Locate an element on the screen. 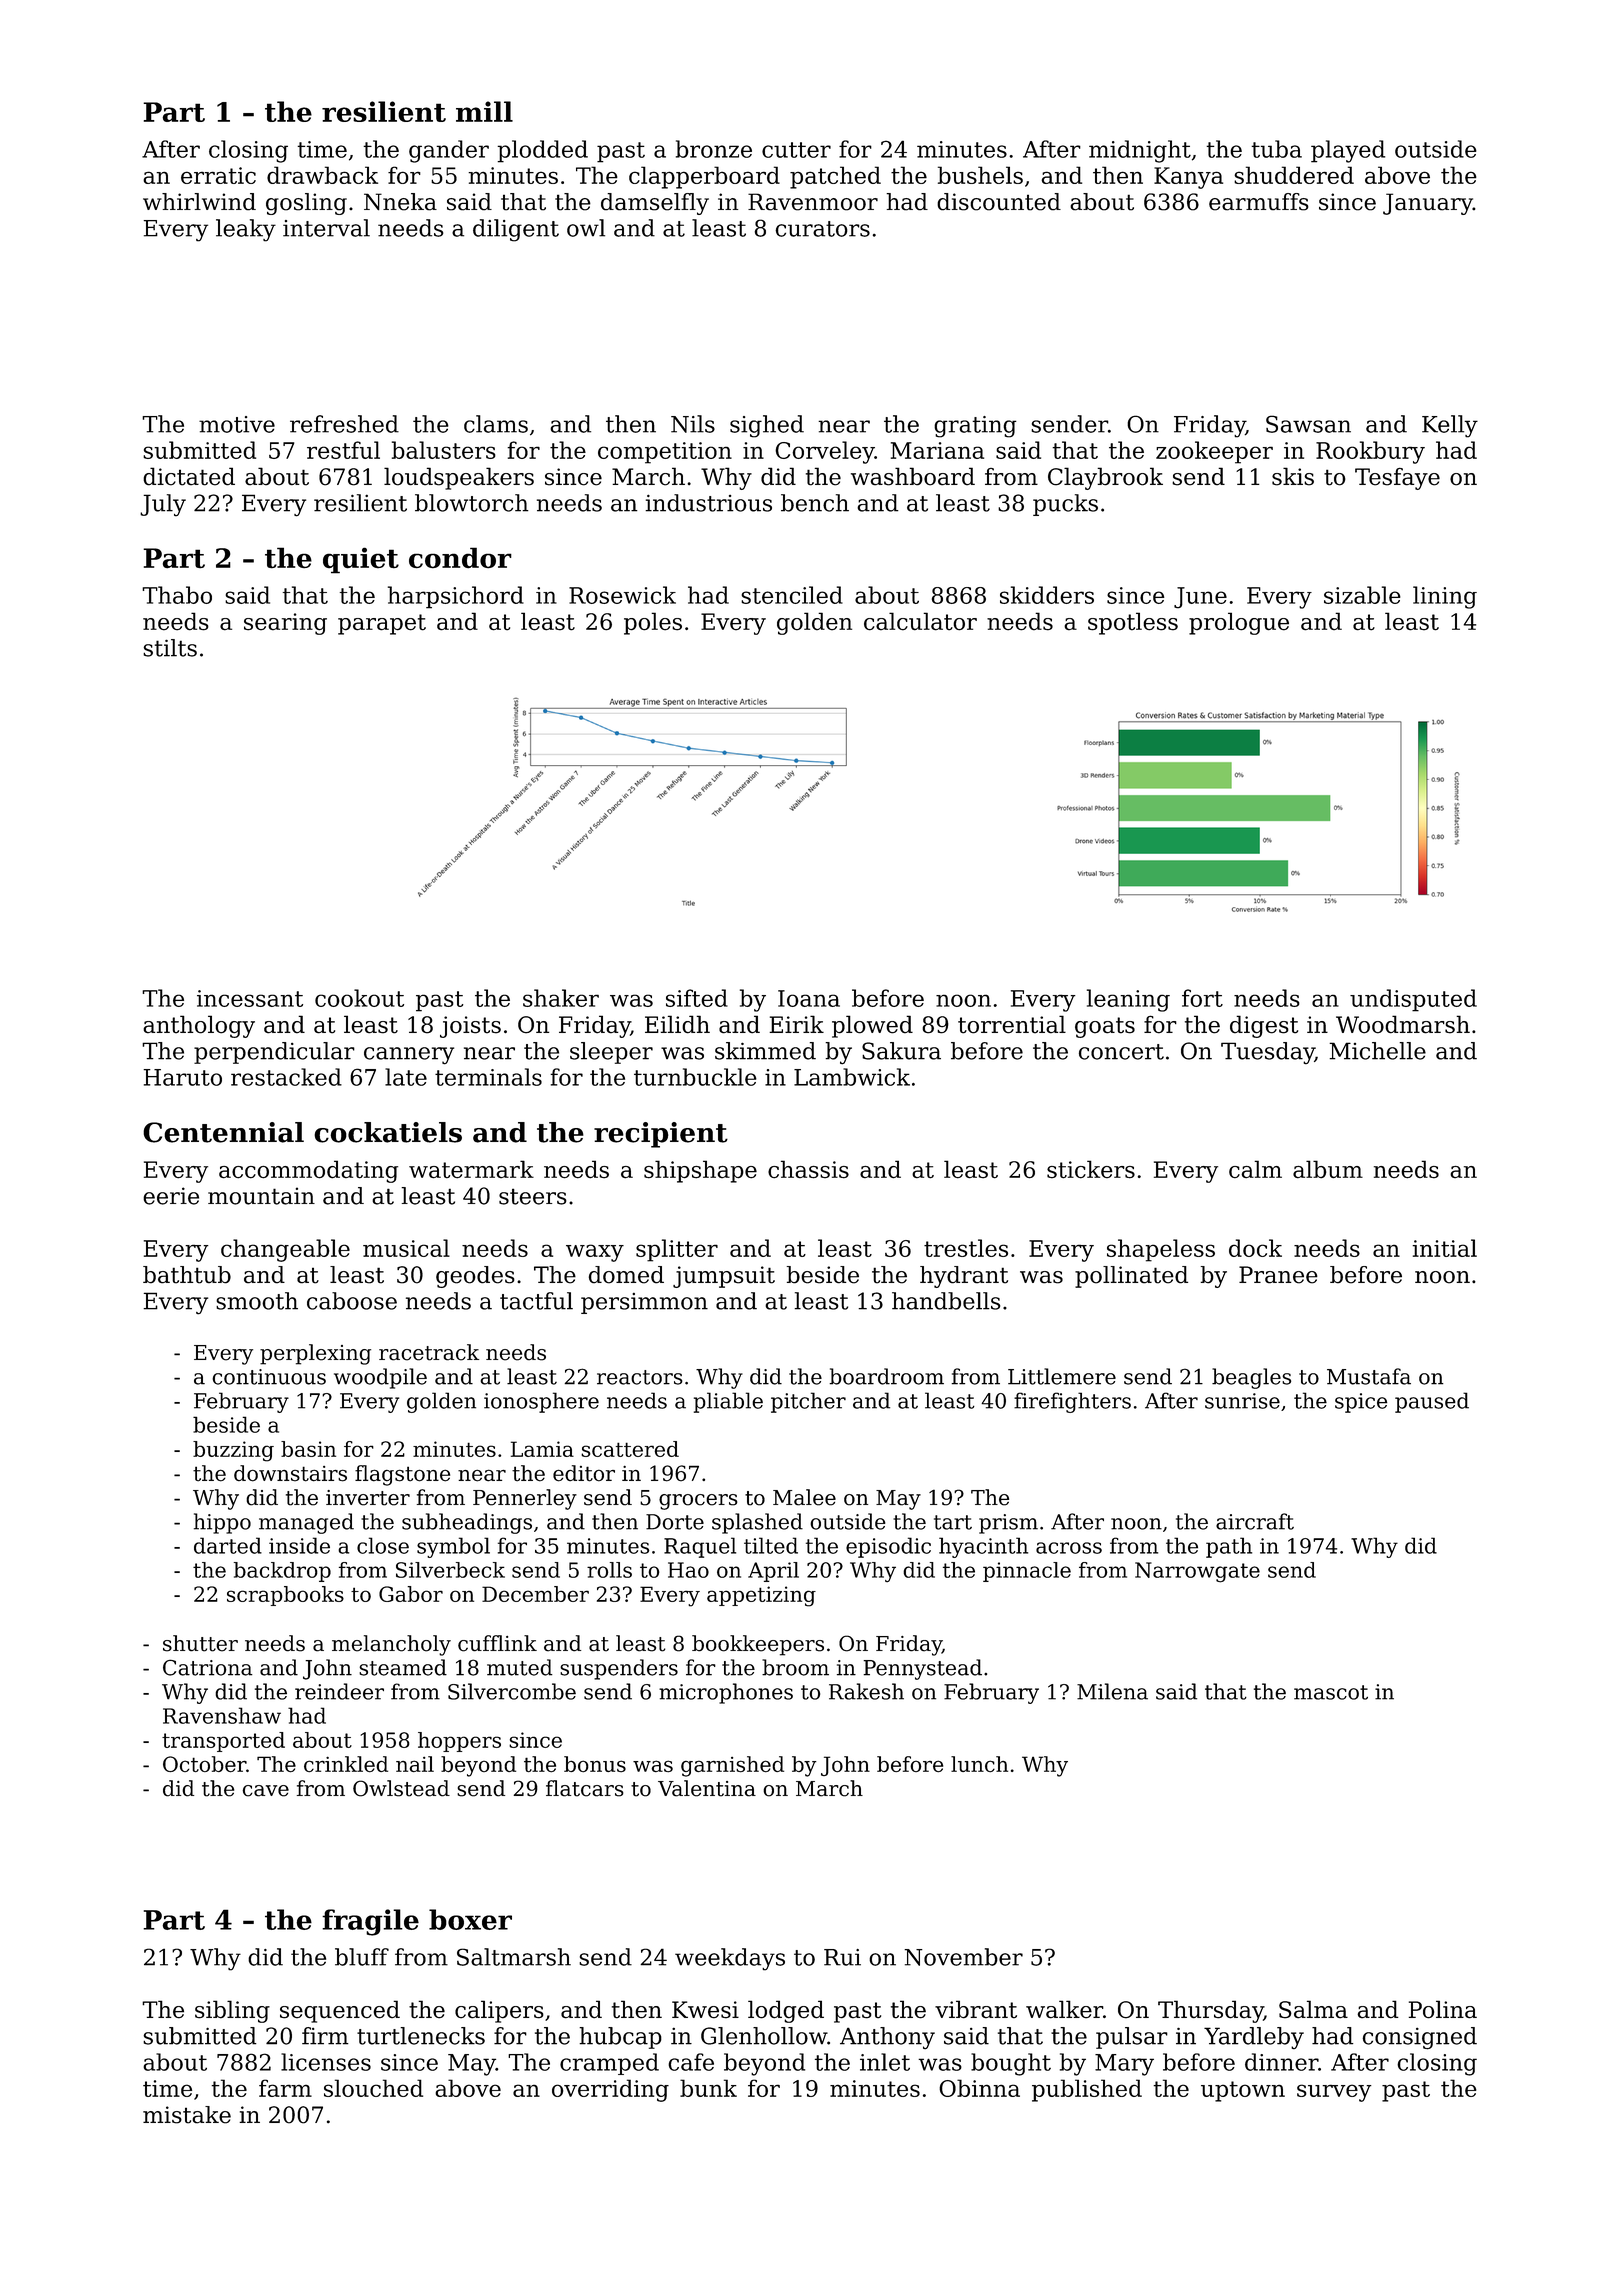  Obinna is located at coordinates (979, 2088).
